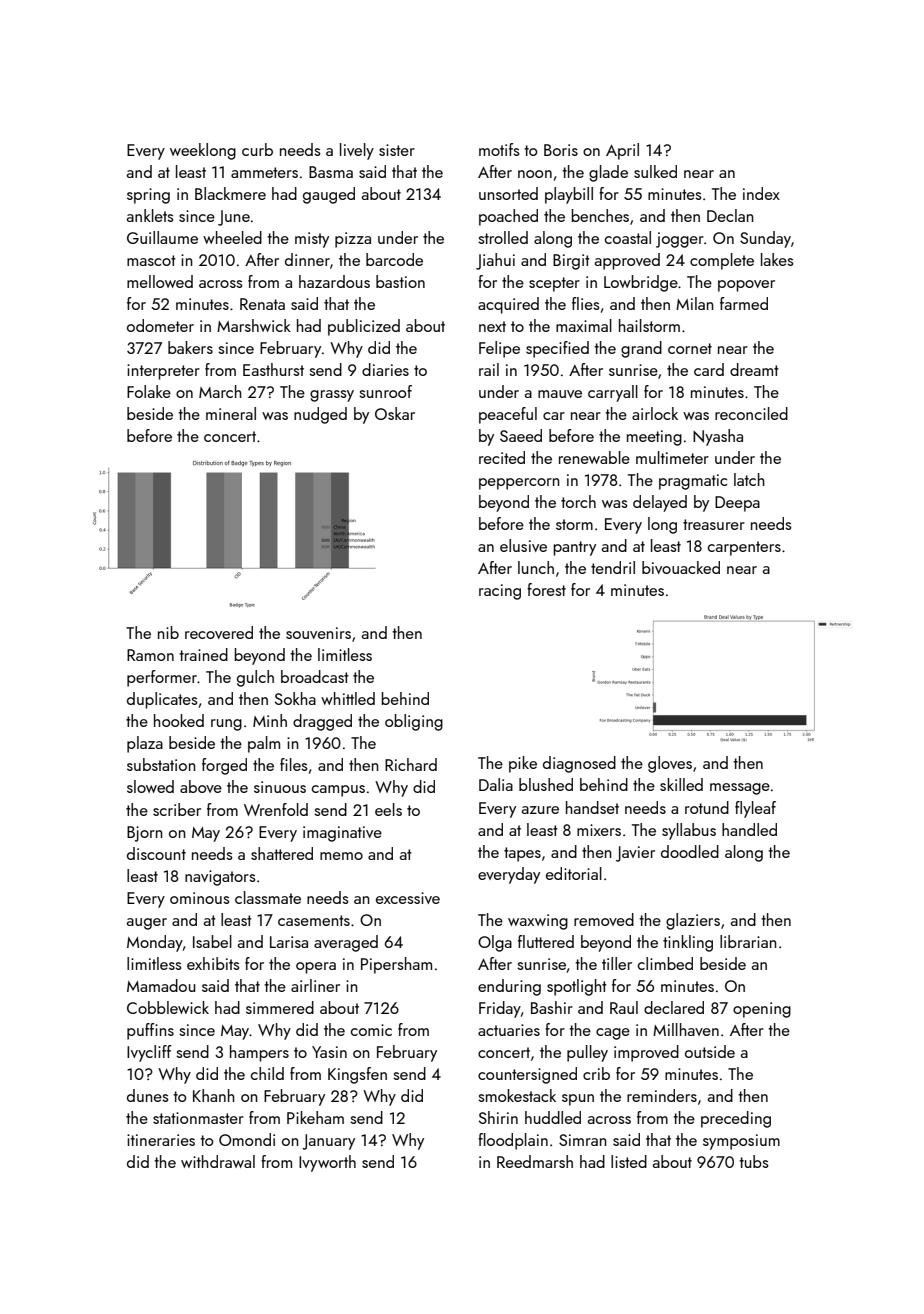  Describe the element at coordinates (546, 941) in the screenshot. I see `fluttered` at that location.
